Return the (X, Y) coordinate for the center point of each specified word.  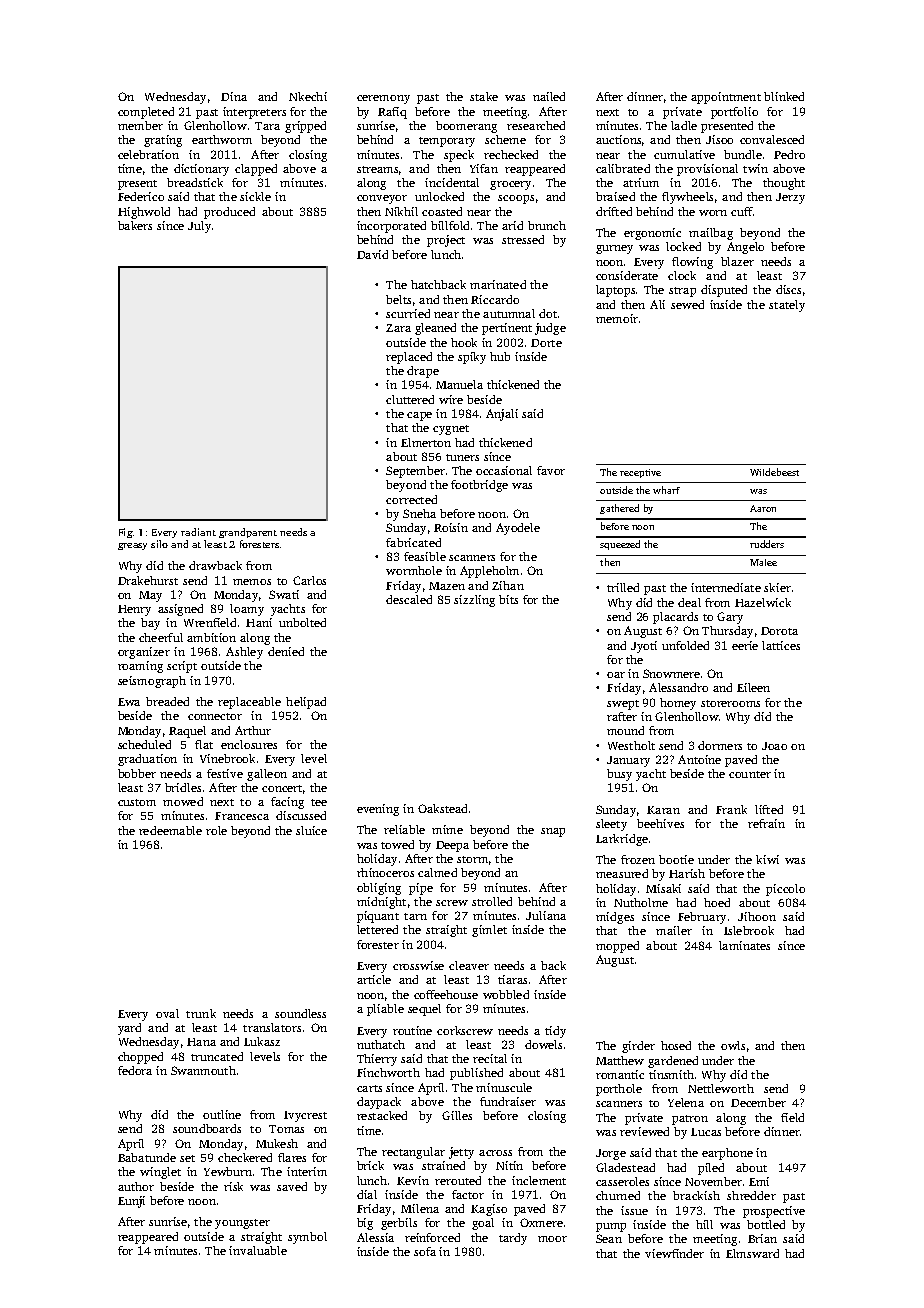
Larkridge (622, 840)
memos (252, 582)
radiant (198, 532)
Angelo (745, 248)
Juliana (546, 915)
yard (129, 1029)
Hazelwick (763, 602)
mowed (183, 801)
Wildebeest (774, 472)
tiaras (512, 979)
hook (464, 342)
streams (377, 169)
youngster (242, 1224)
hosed (676, 1045)
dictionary (201, 170)
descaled (409, 599)
